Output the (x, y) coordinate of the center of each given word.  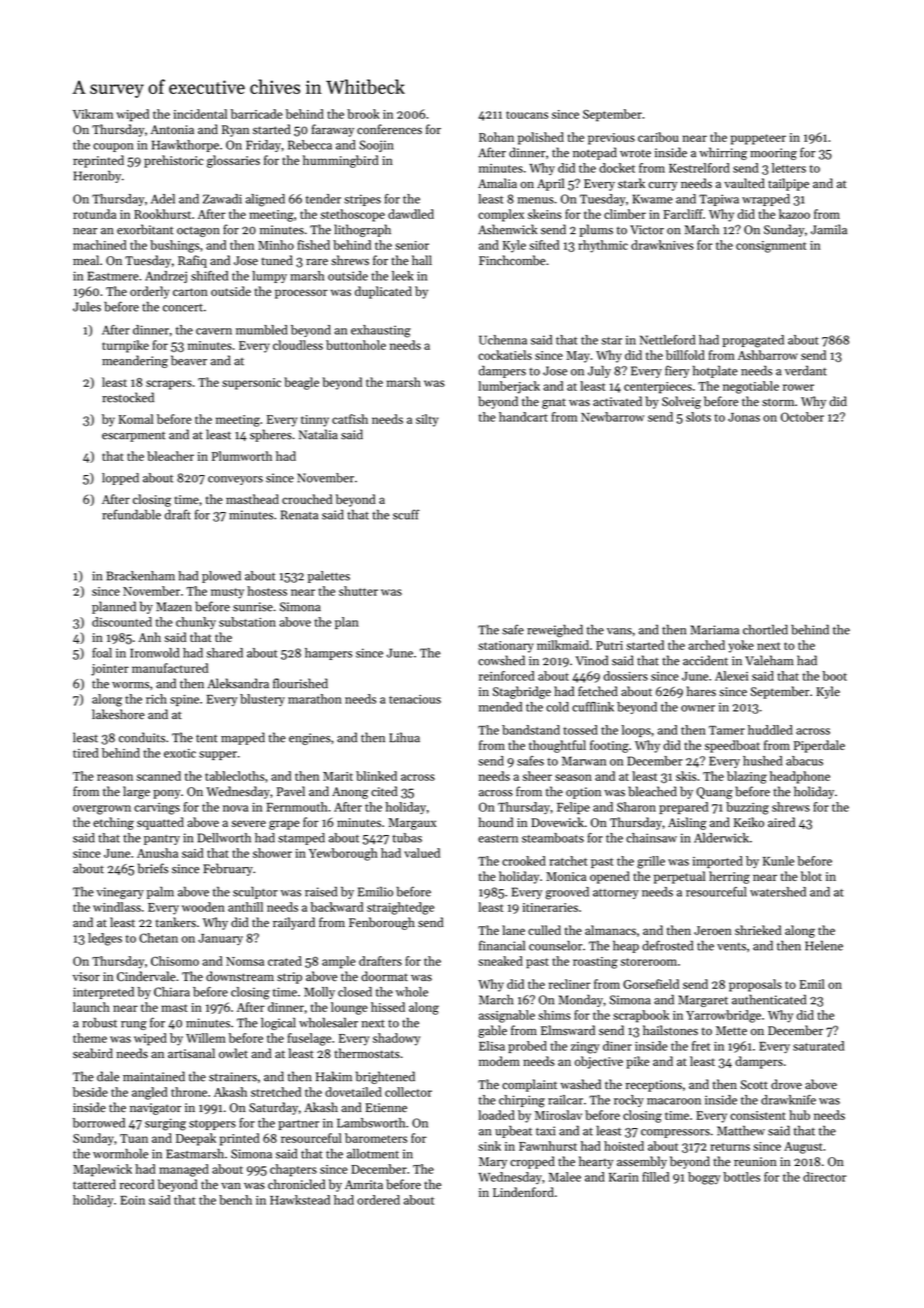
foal (102, 653)
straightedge (400, 908)
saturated (818, 1046)
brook (363, 114)
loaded (496, 1115)
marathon (315, 699)
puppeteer (758, 139)
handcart (523, 417)
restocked (128, 397)
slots (698, 417)
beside (90, 1092)
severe (248, 823)
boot (835, 676)
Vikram (93, 114)
